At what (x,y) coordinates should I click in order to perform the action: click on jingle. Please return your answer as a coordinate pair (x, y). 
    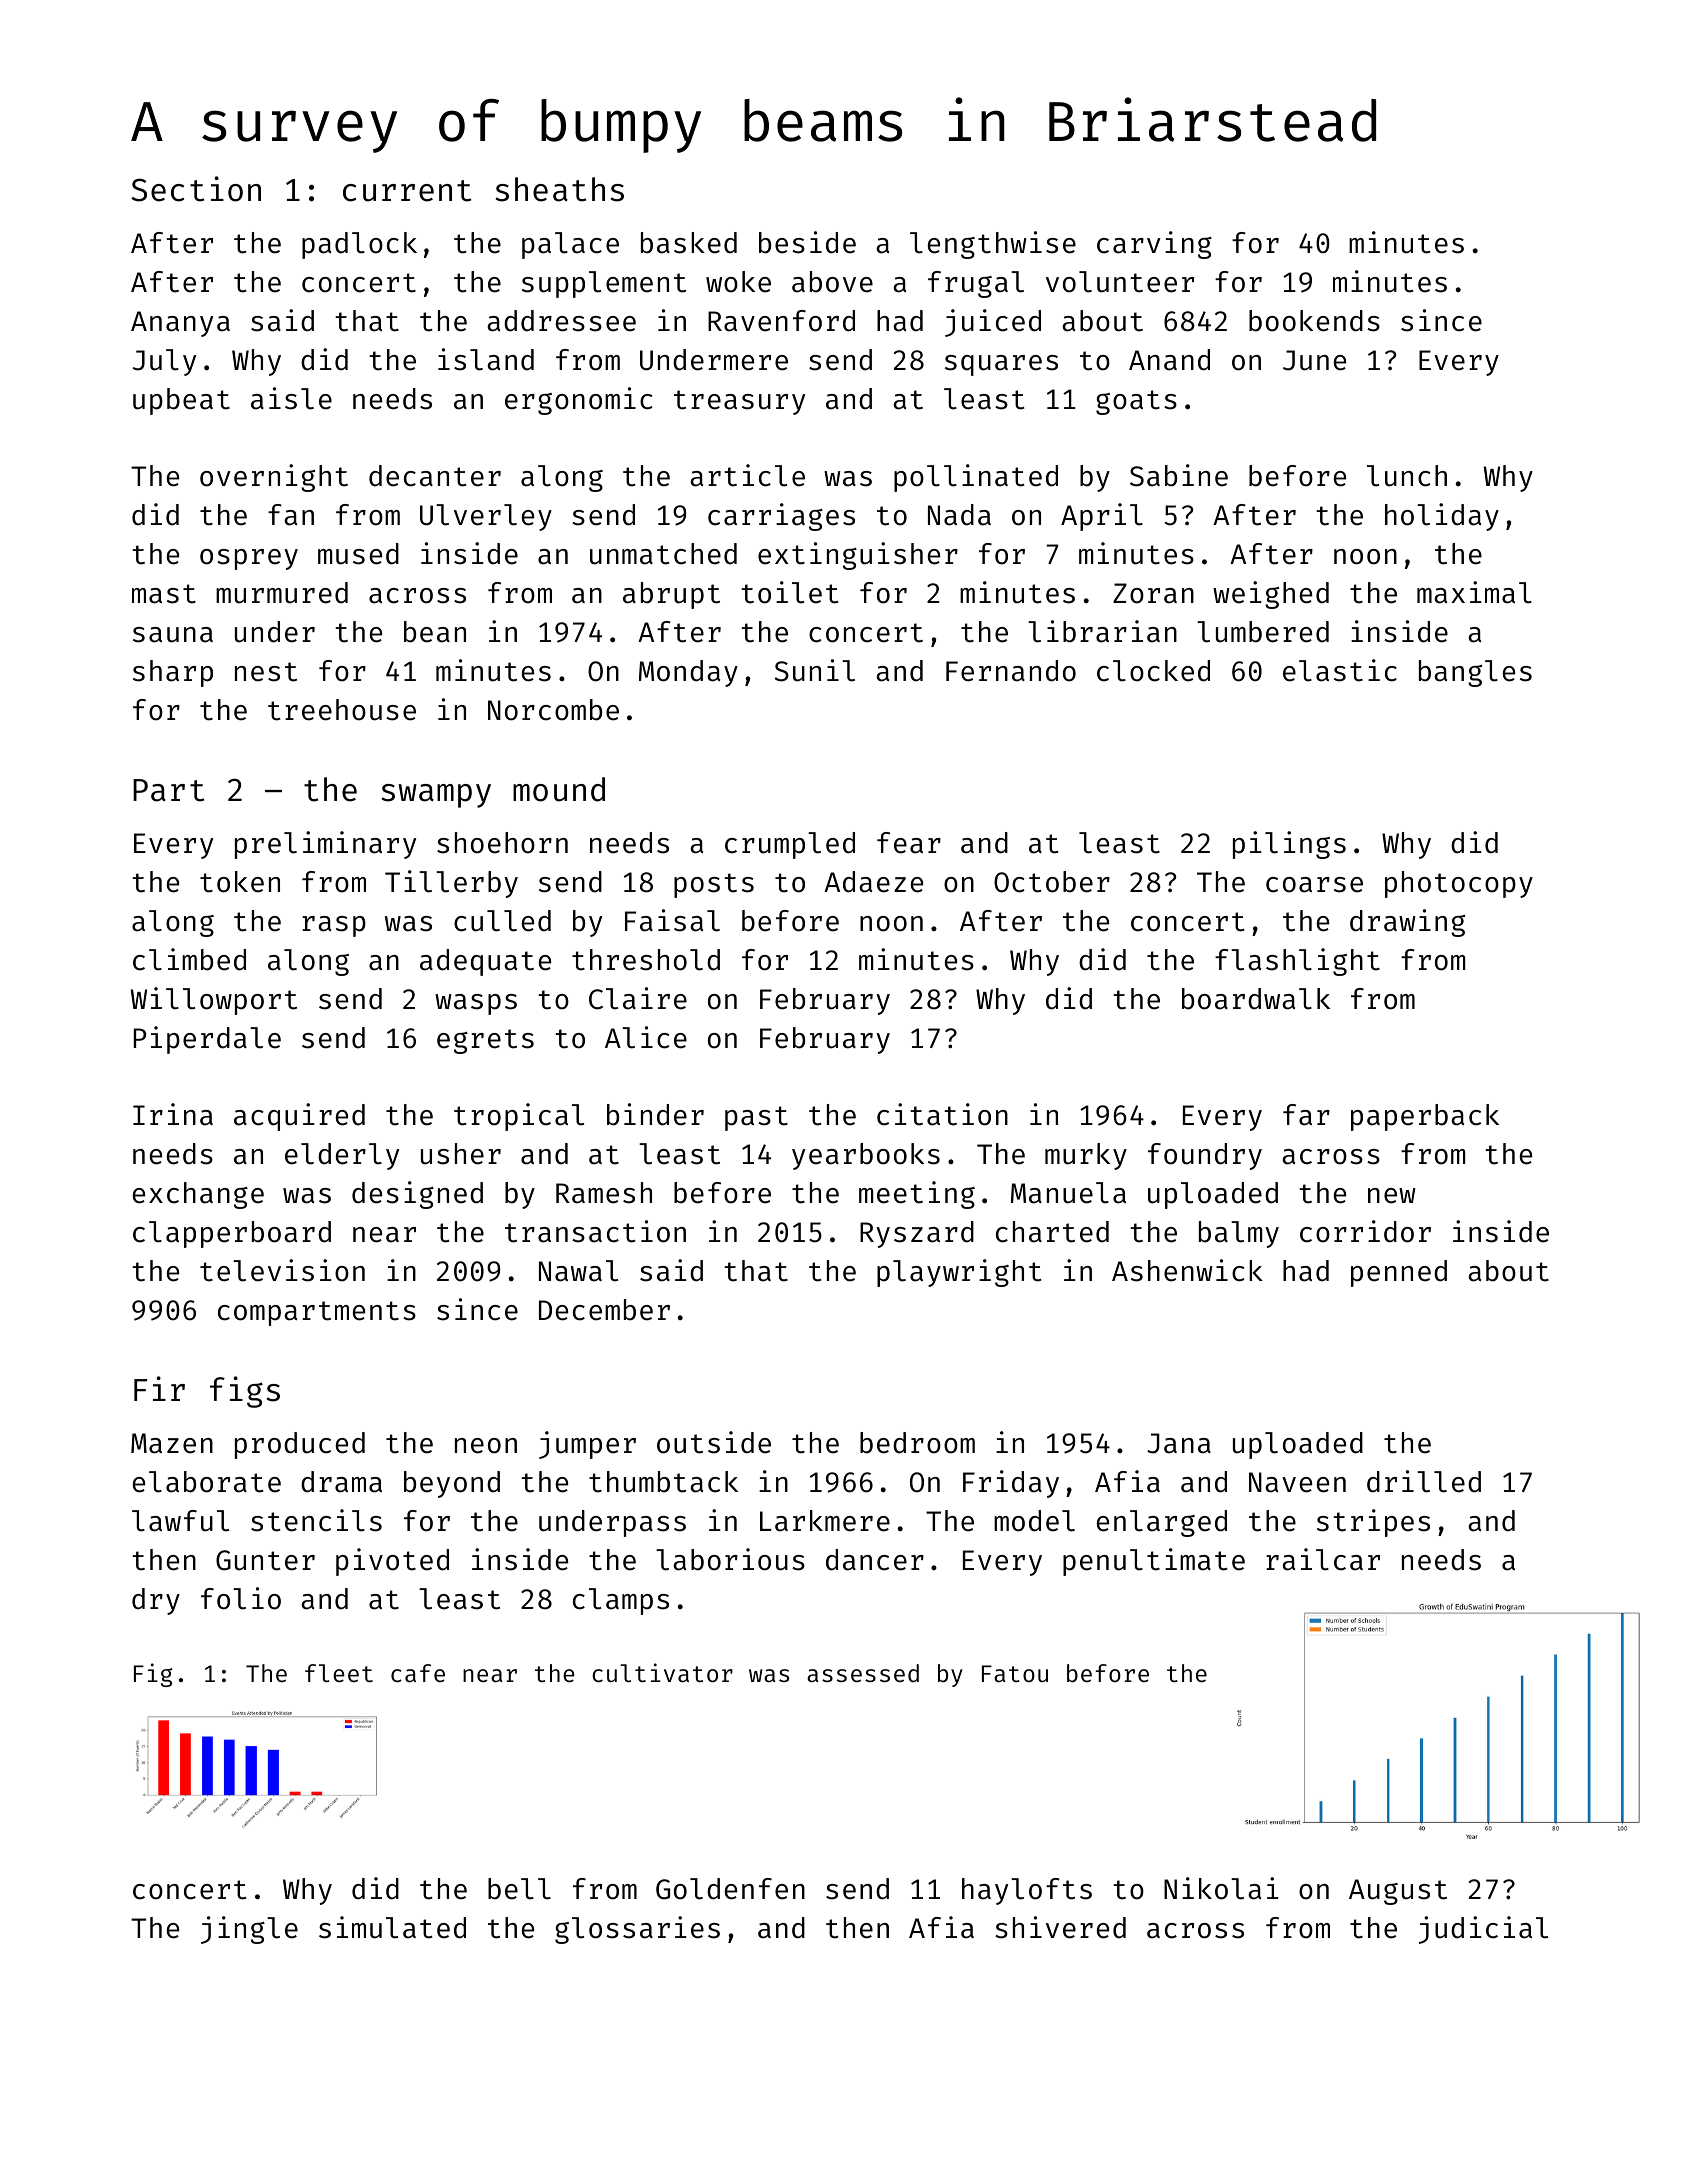
    Looking at the image, I should click on (249, 1930).
